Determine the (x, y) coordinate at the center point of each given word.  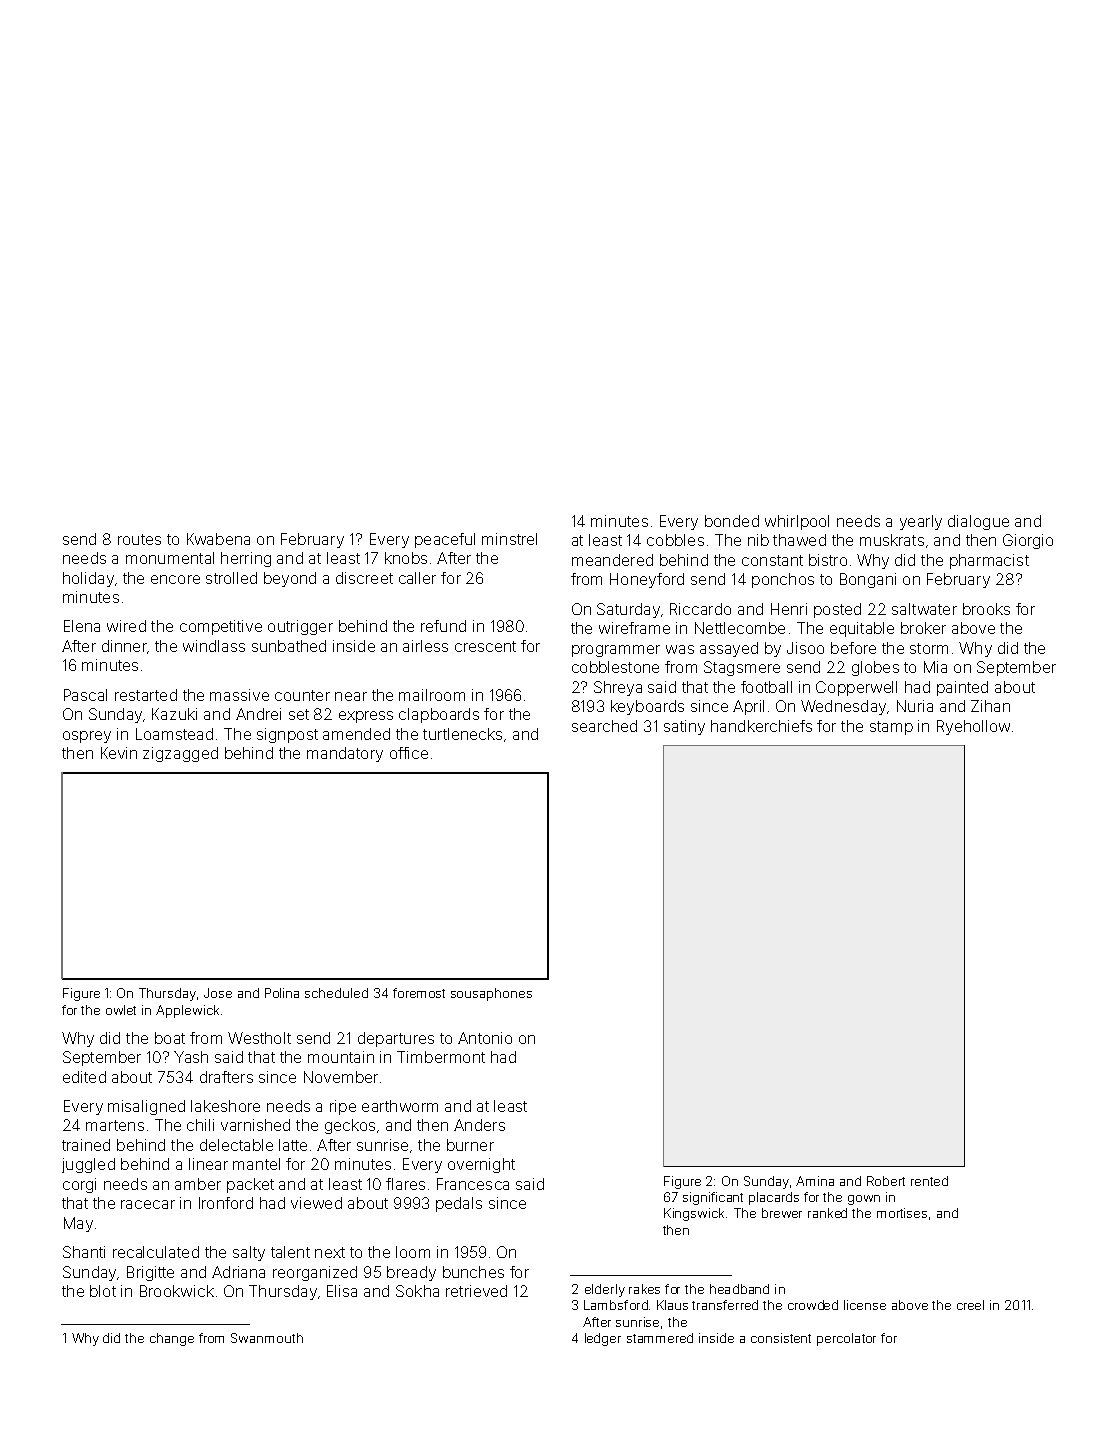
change (172, 1339)
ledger (603, 1339)
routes (139, 539)
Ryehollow (973, 727)
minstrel (509, 539)
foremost (419, 993)
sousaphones (491, 994)
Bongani (868, 580)
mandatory (345, 754)
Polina (282, 993)
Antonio (485, 1038)
